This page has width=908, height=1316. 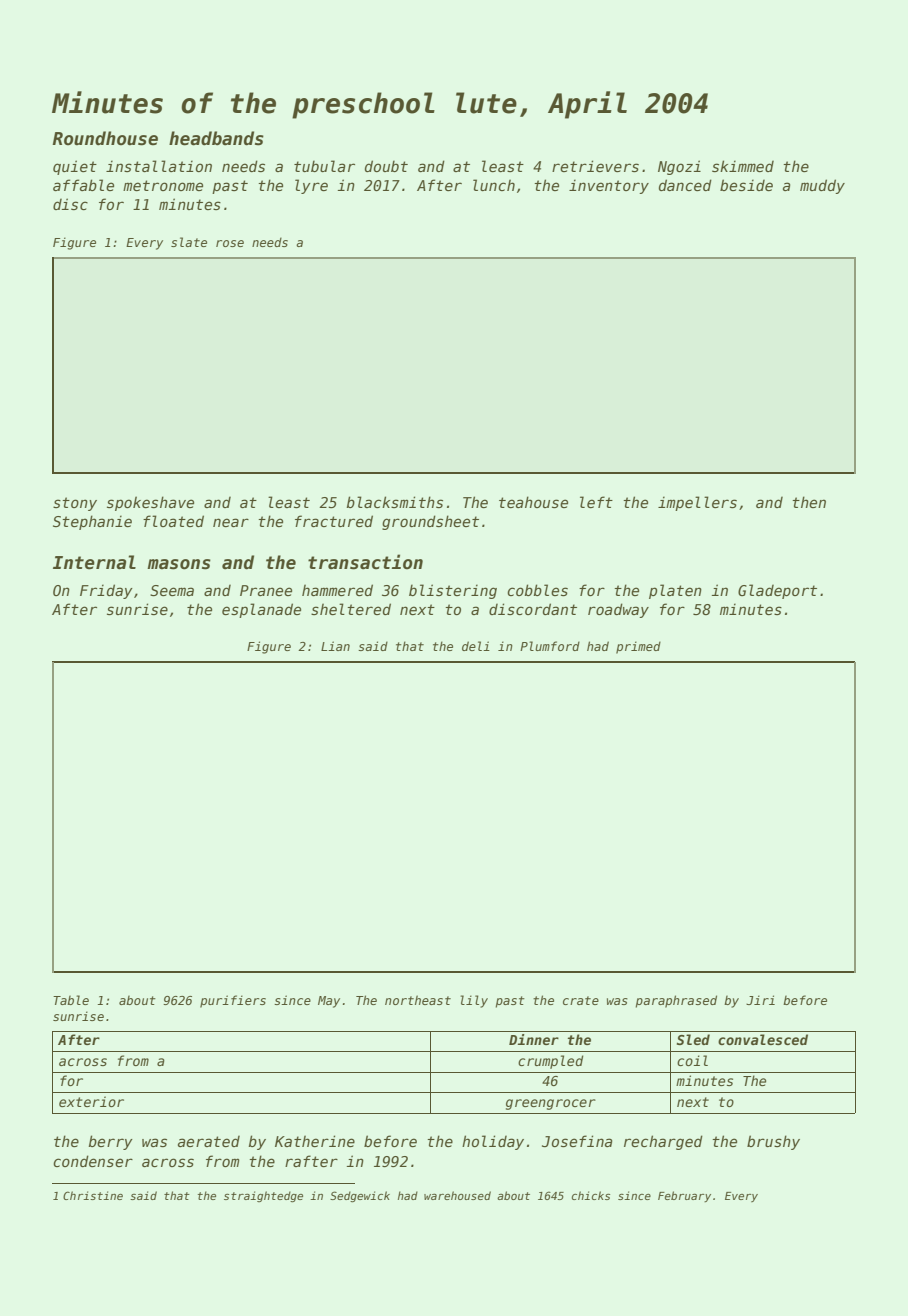 I want to click on muddy, so click(x=822, y=186).
